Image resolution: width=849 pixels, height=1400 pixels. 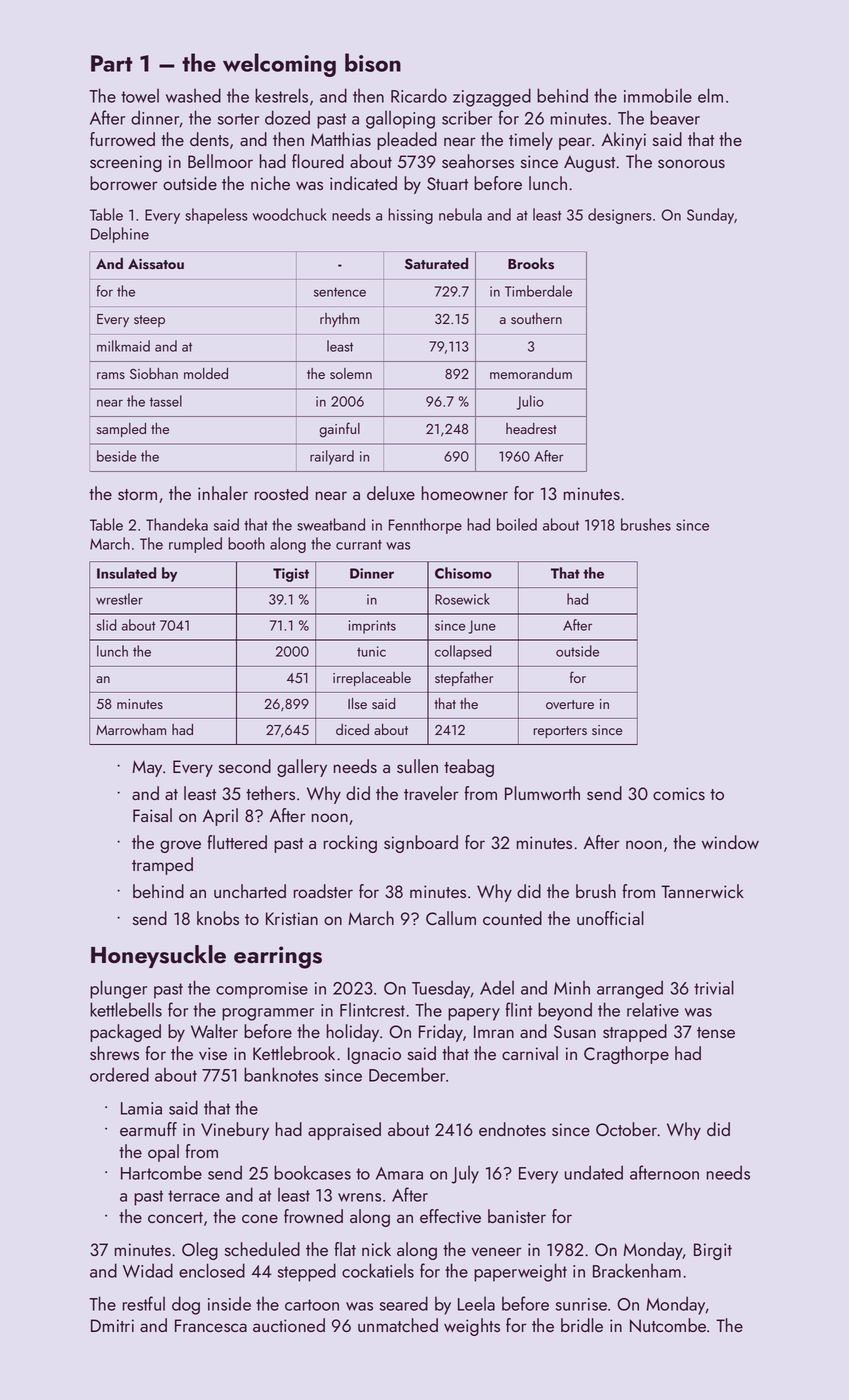 I want to click on veneer, so click(x=497, y=1251).
